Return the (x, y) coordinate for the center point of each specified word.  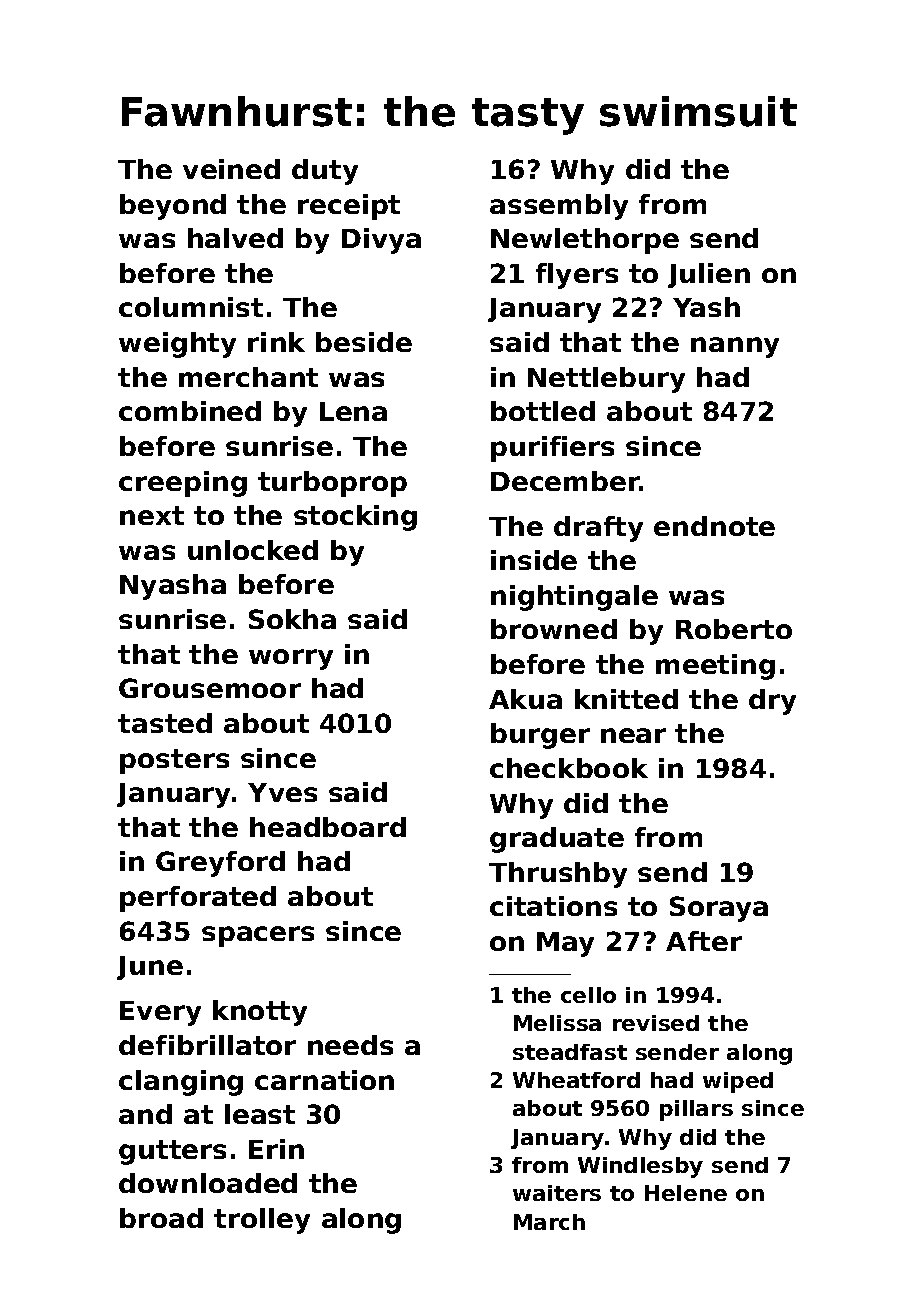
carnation (324, 1080)
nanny (735, 347)
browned (554, 629)
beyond (173, 207)
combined (190, 411)
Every (160, 1013)
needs (350, 1045)
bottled (543, 411)
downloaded (208, 1183)
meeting (715, 667)
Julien (709, 275)
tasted (165, 723)
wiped (738, 1082)
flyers (577, 276)
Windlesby (640, 1167)
